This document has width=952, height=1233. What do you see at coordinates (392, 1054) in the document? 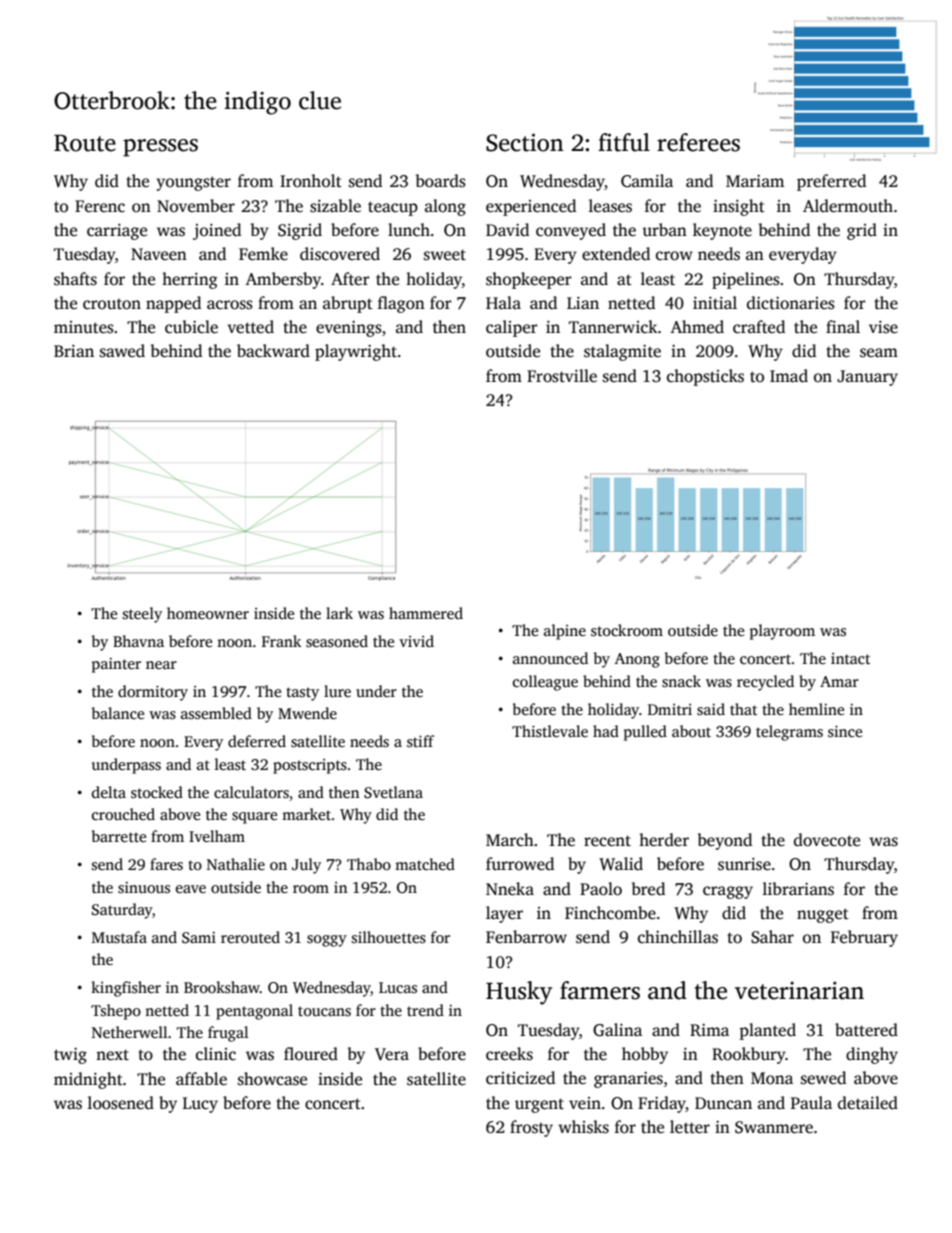
I see `Vera` at bounding box center [392, 1054].
